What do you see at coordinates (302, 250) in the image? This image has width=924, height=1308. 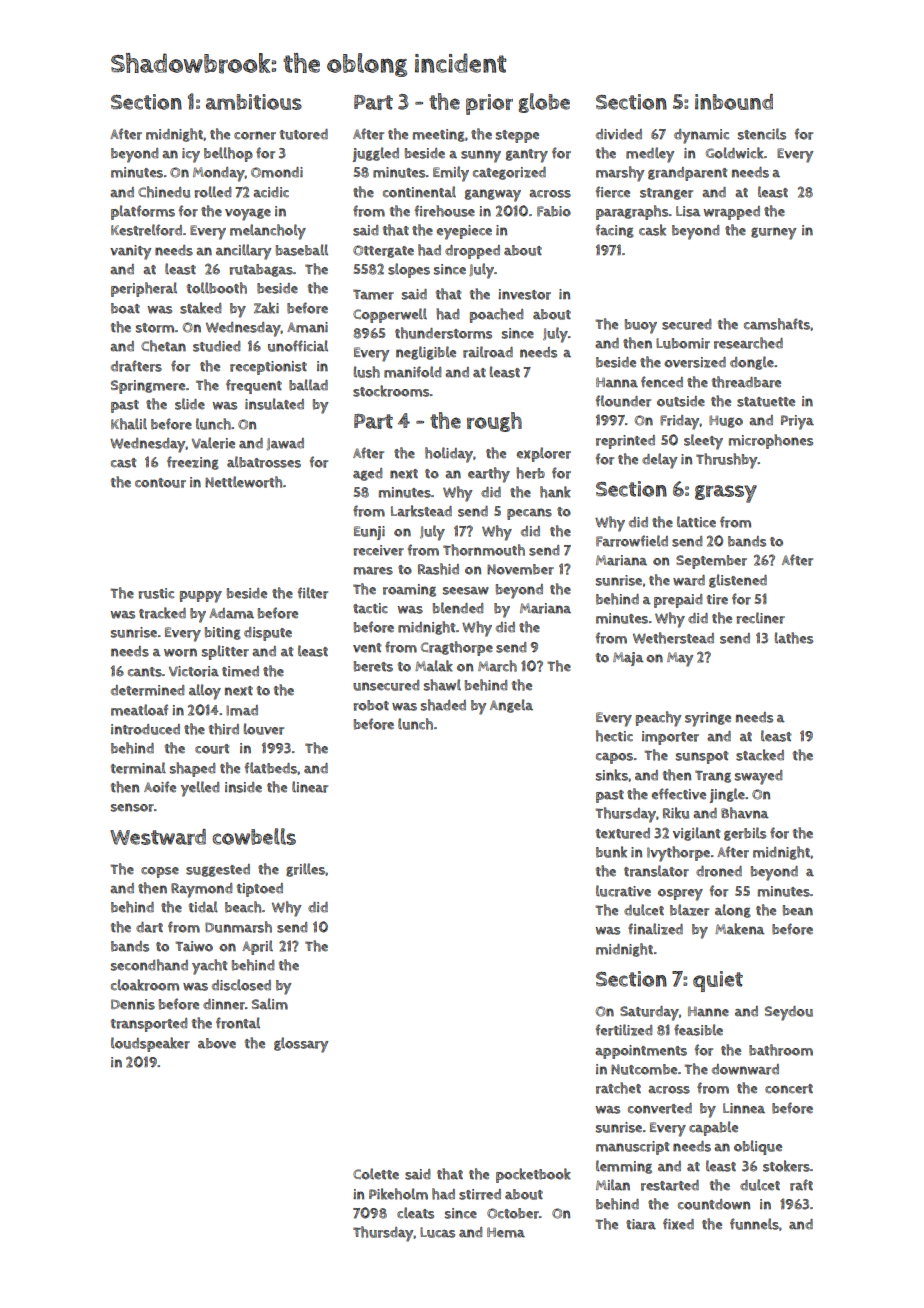 I see `baseball` at bounding box center [302, 250].
